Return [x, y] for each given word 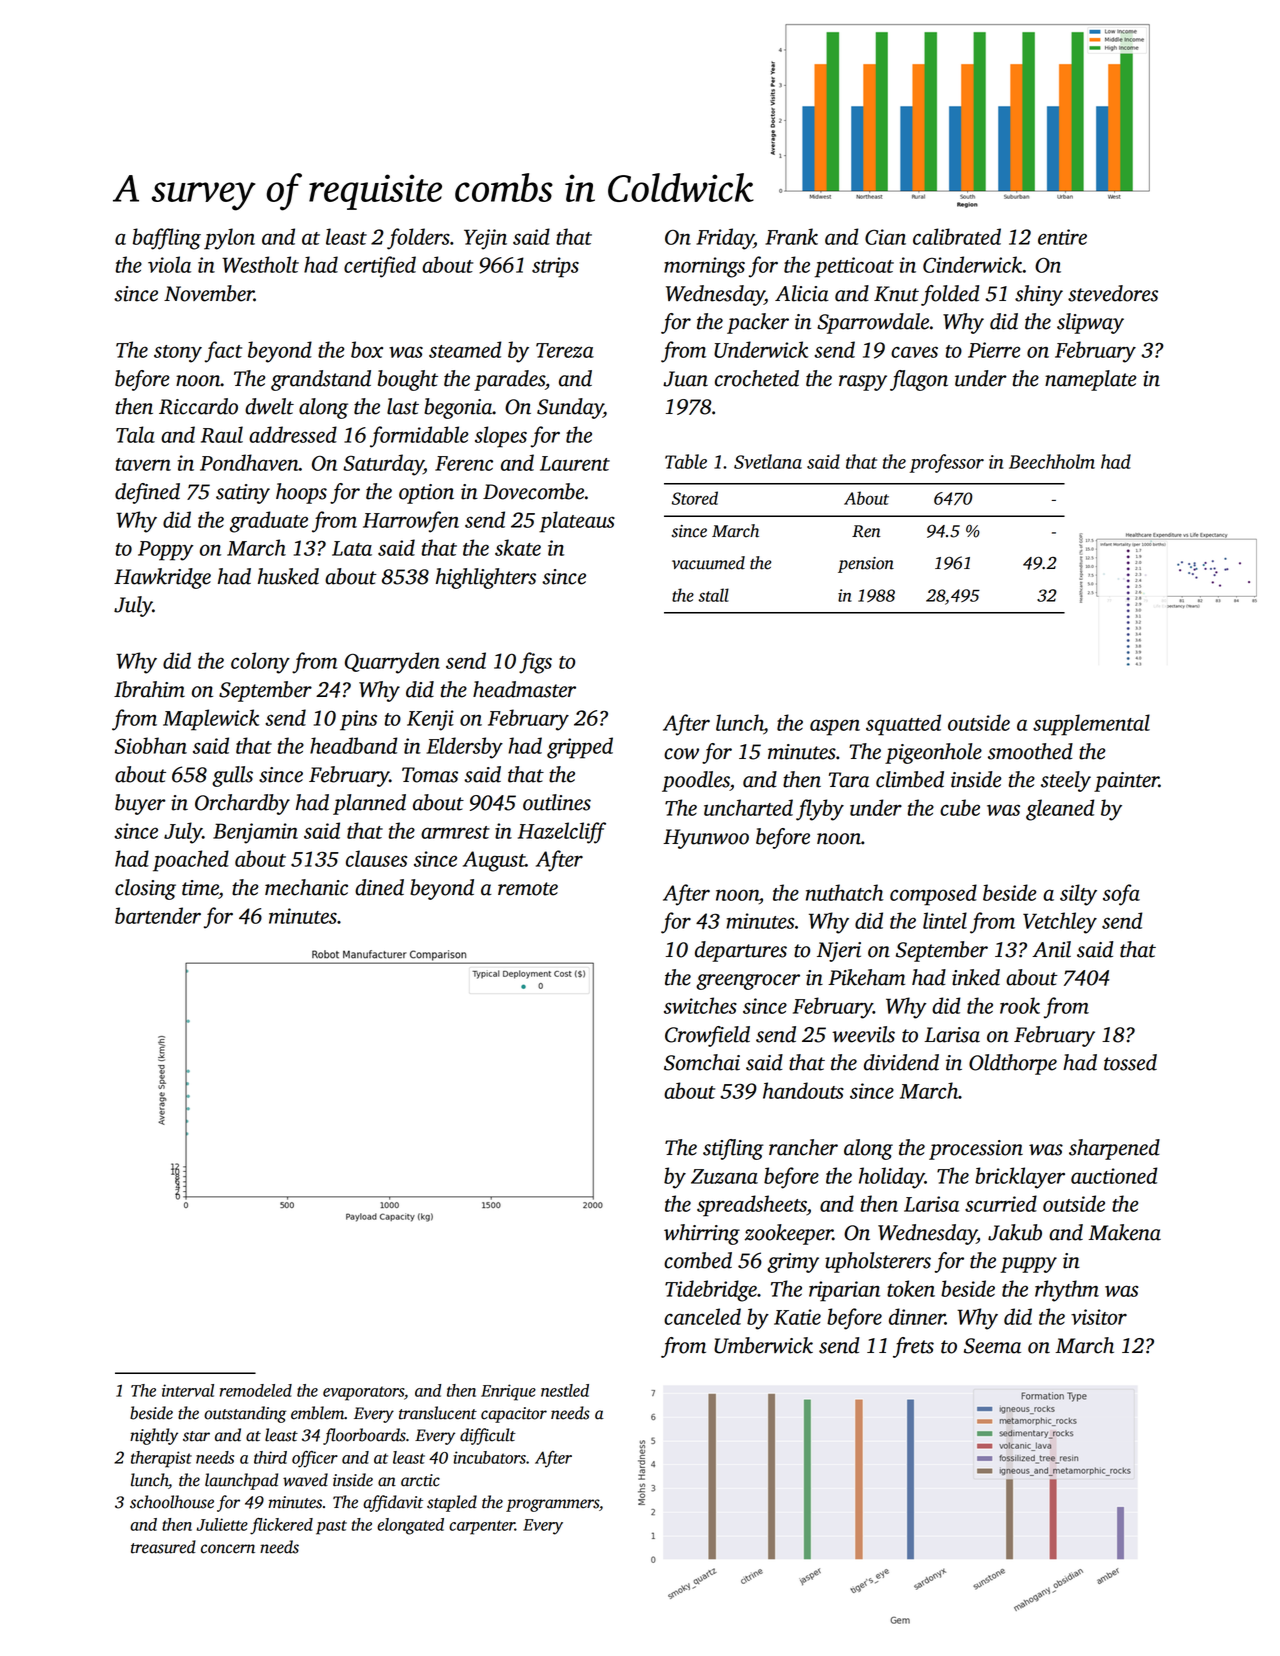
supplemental [1091, 725]
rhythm [1067, 1291]
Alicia [802, 293]
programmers [552, 1505]
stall [714, 595]
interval [188, 1390]
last [403, 406]
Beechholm [1052, 461]
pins [358, 720]
